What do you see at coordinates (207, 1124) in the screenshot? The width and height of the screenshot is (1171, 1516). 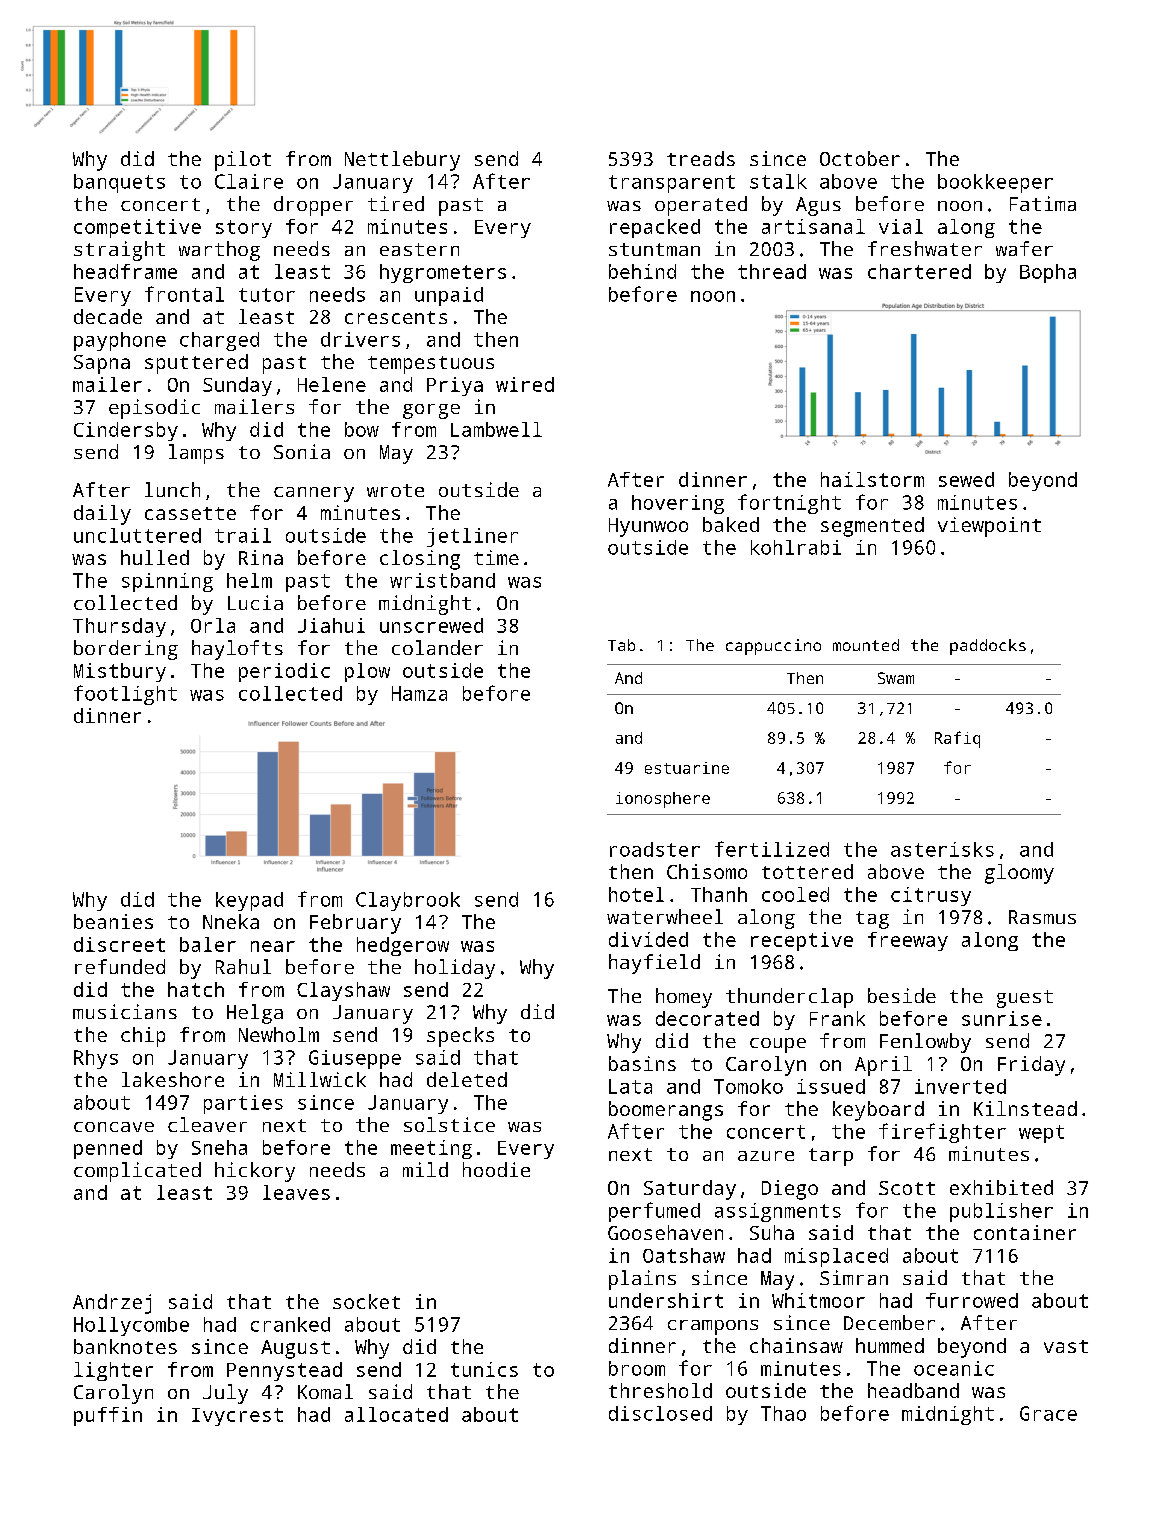 I see `cleaver` at bounding box center [207, 1124].
